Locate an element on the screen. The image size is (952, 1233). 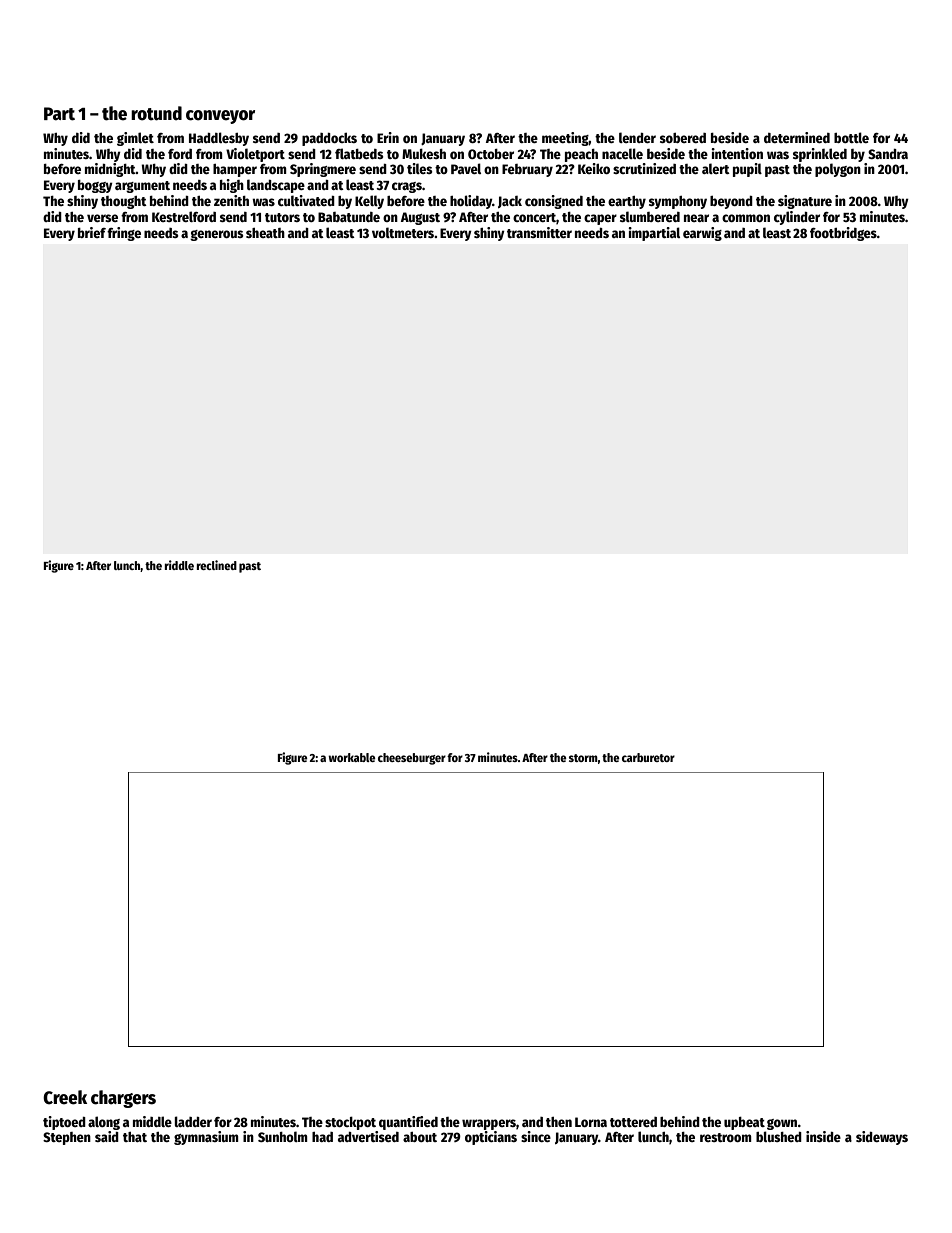
bottle is located at coordinates (851, 137).
